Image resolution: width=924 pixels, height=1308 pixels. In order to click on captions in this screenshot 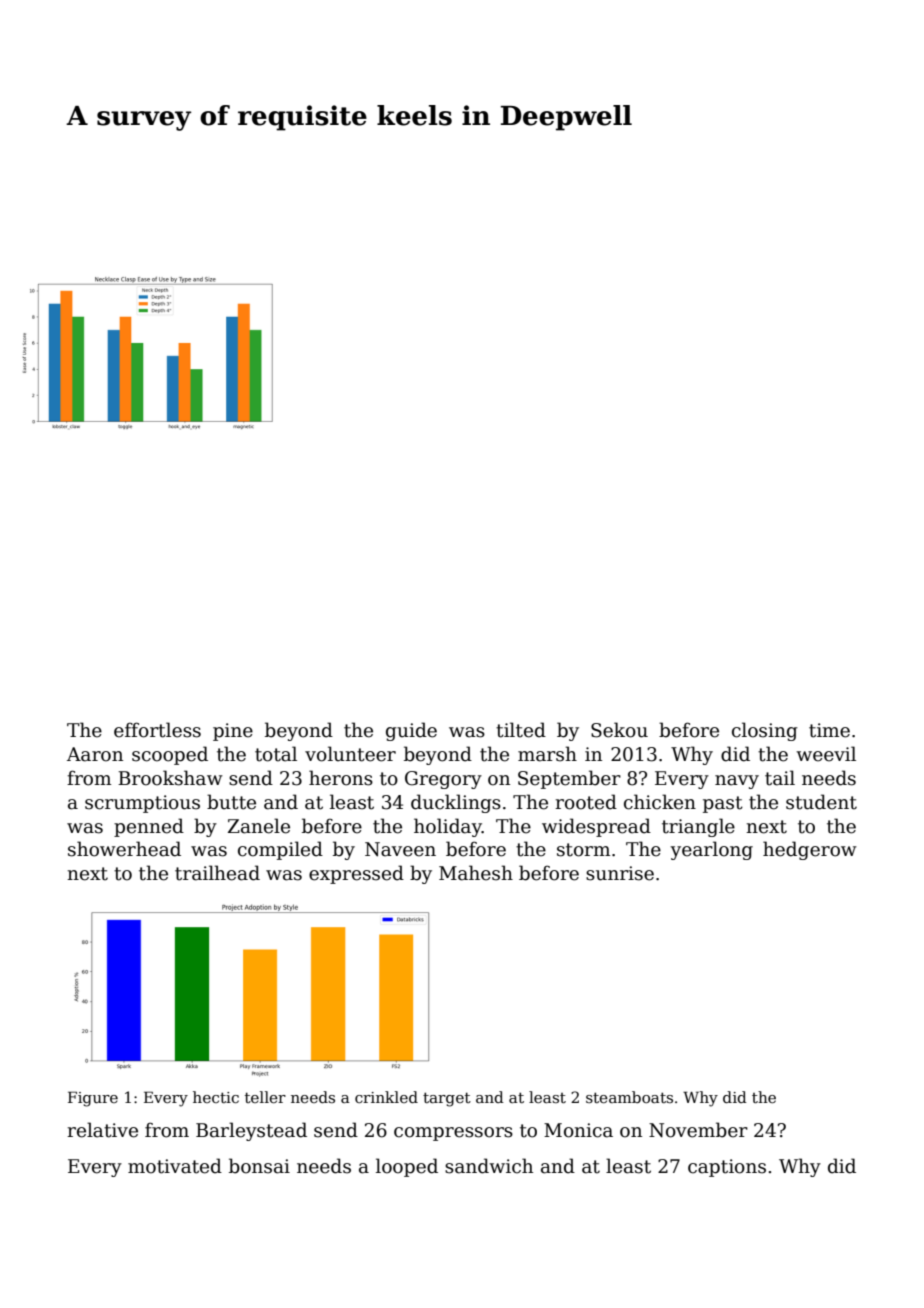, I will do `click(727, 1168)`.
